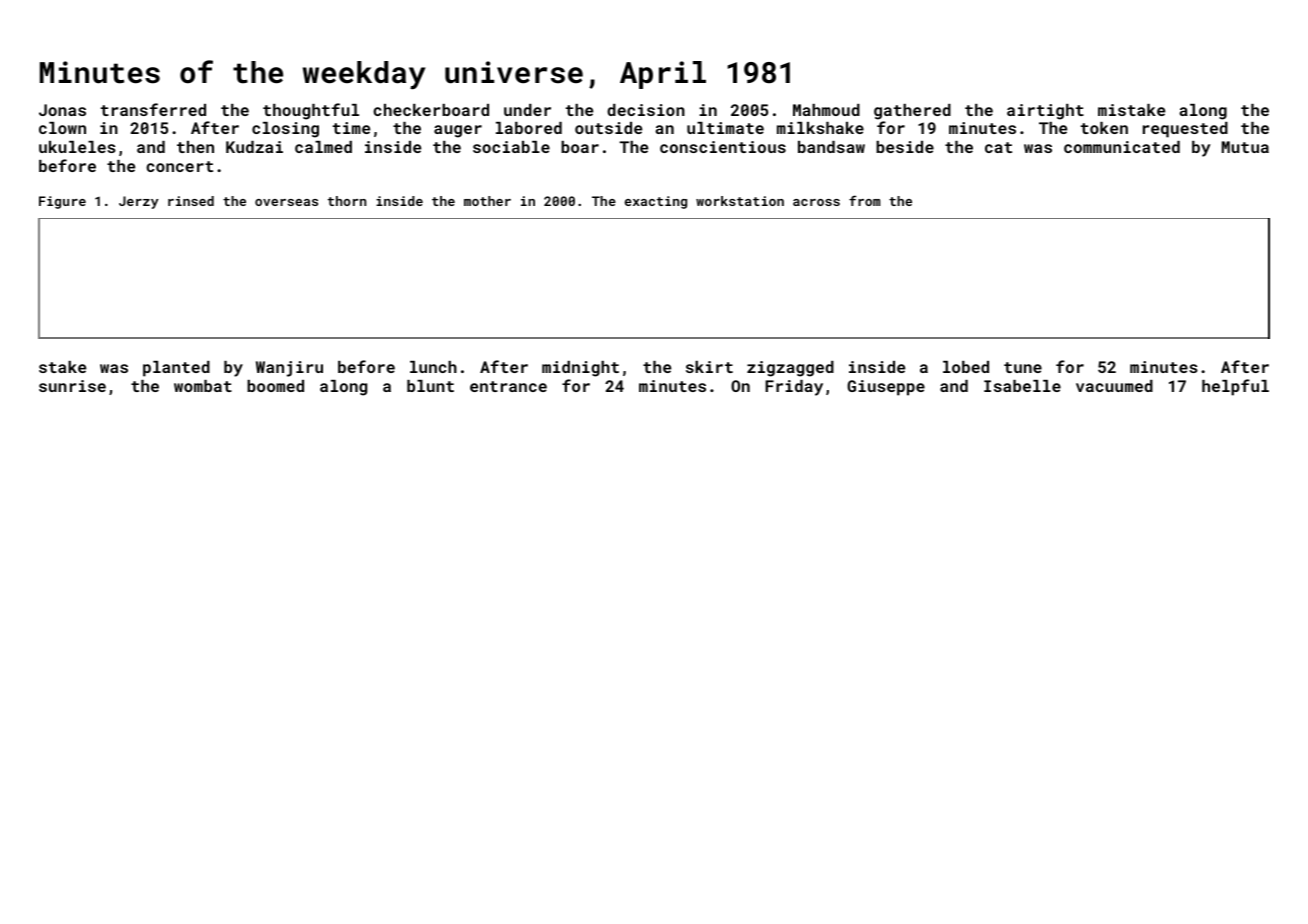 The height and width of the image is (924, 1308). I want to click on Friday, so click(794, 388).
